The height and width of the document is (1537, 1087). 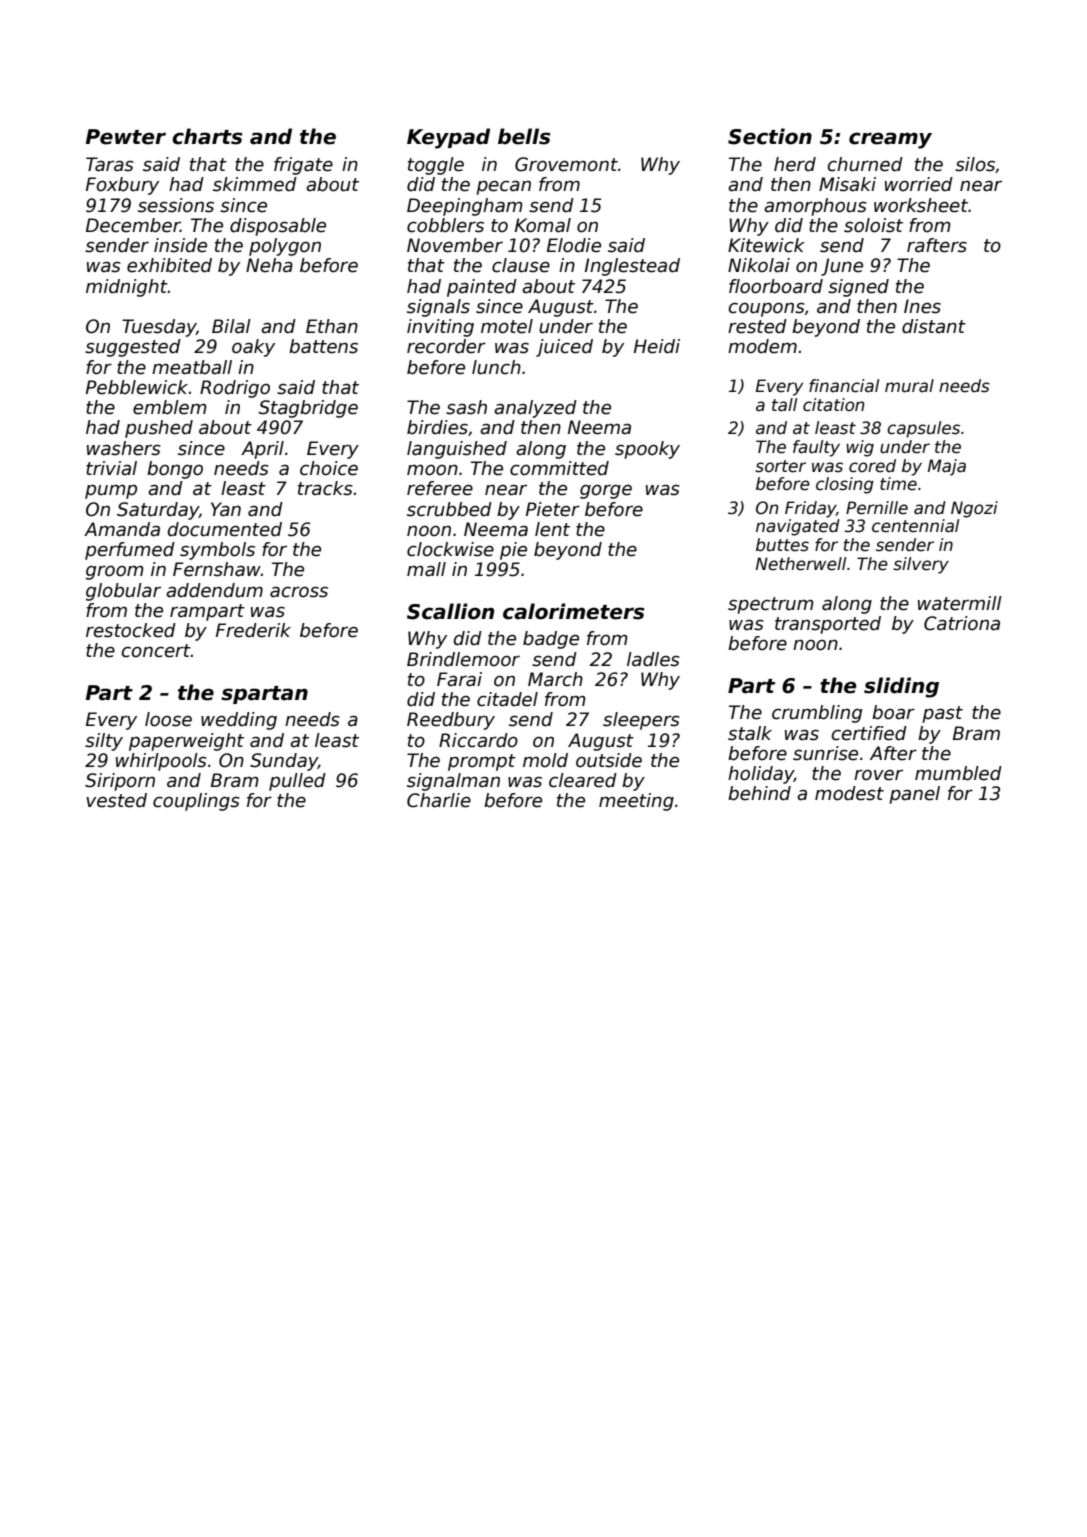 I want to click on bells, so click(x=524, y=136).
